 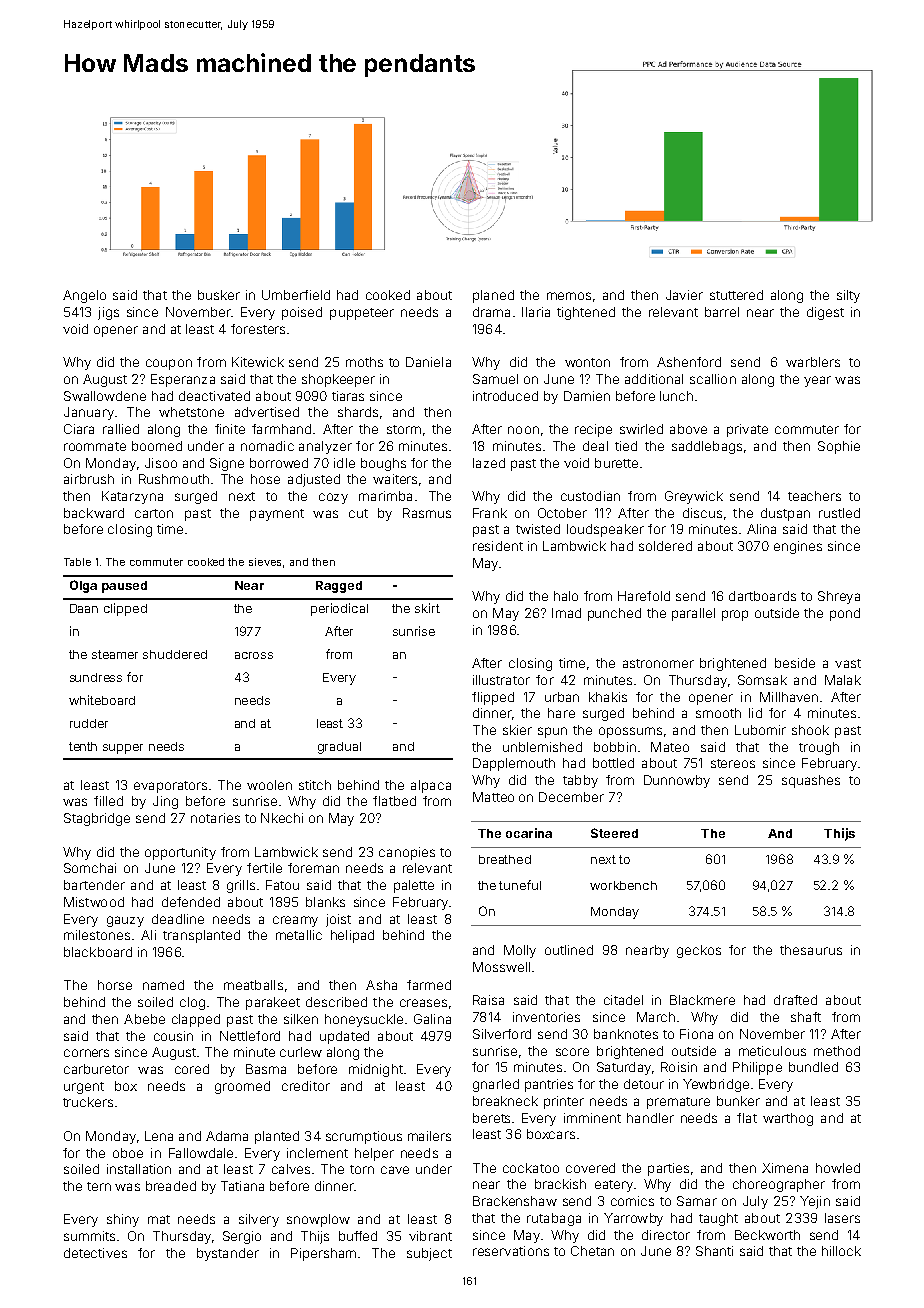 What do you see at coordinates (291, 1169) in the page?
I see `calves` at bounding box center [291, 1169].
